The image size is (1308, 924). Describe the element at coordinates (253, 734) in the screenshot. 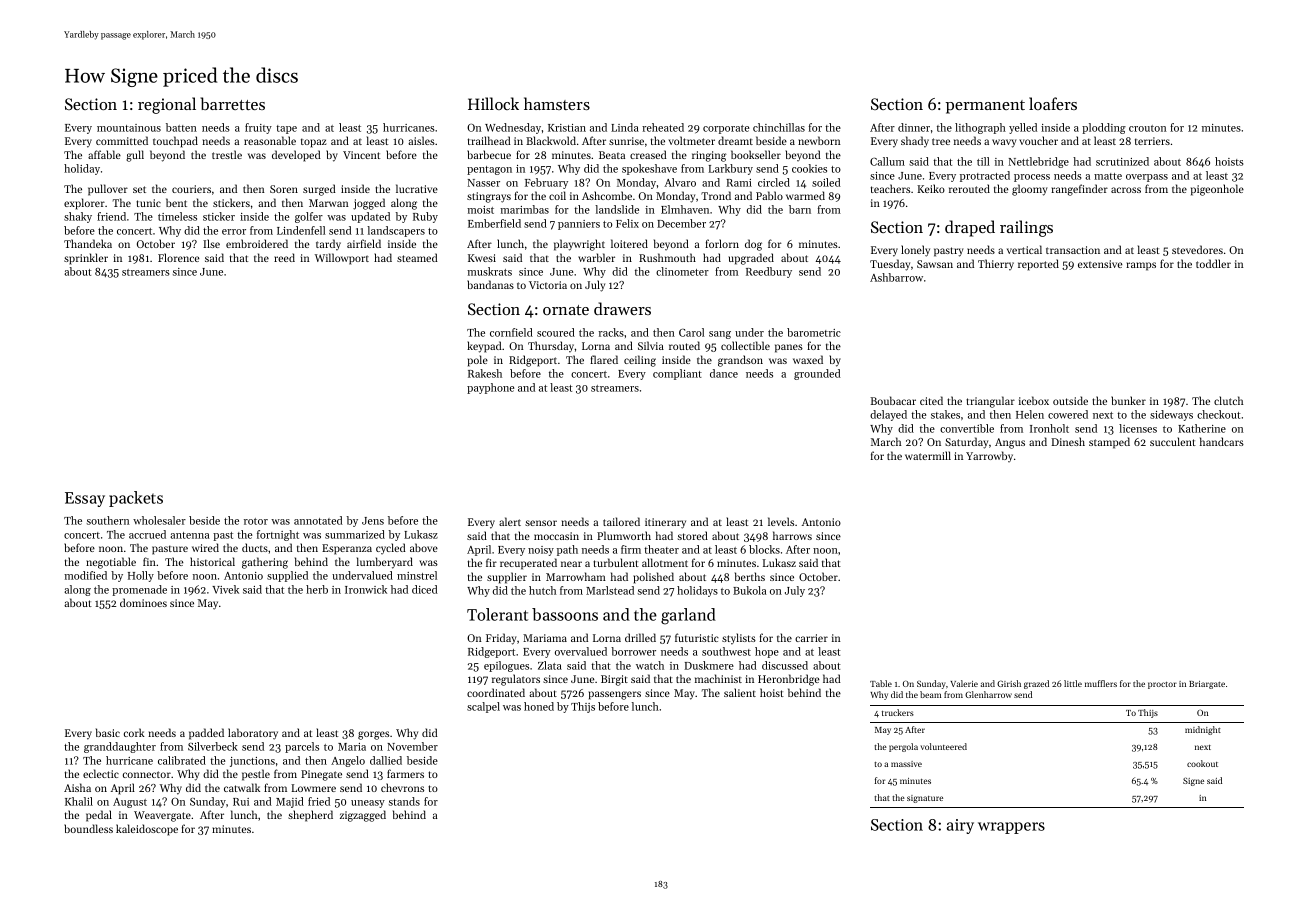

I see `laboratory` at that location.
